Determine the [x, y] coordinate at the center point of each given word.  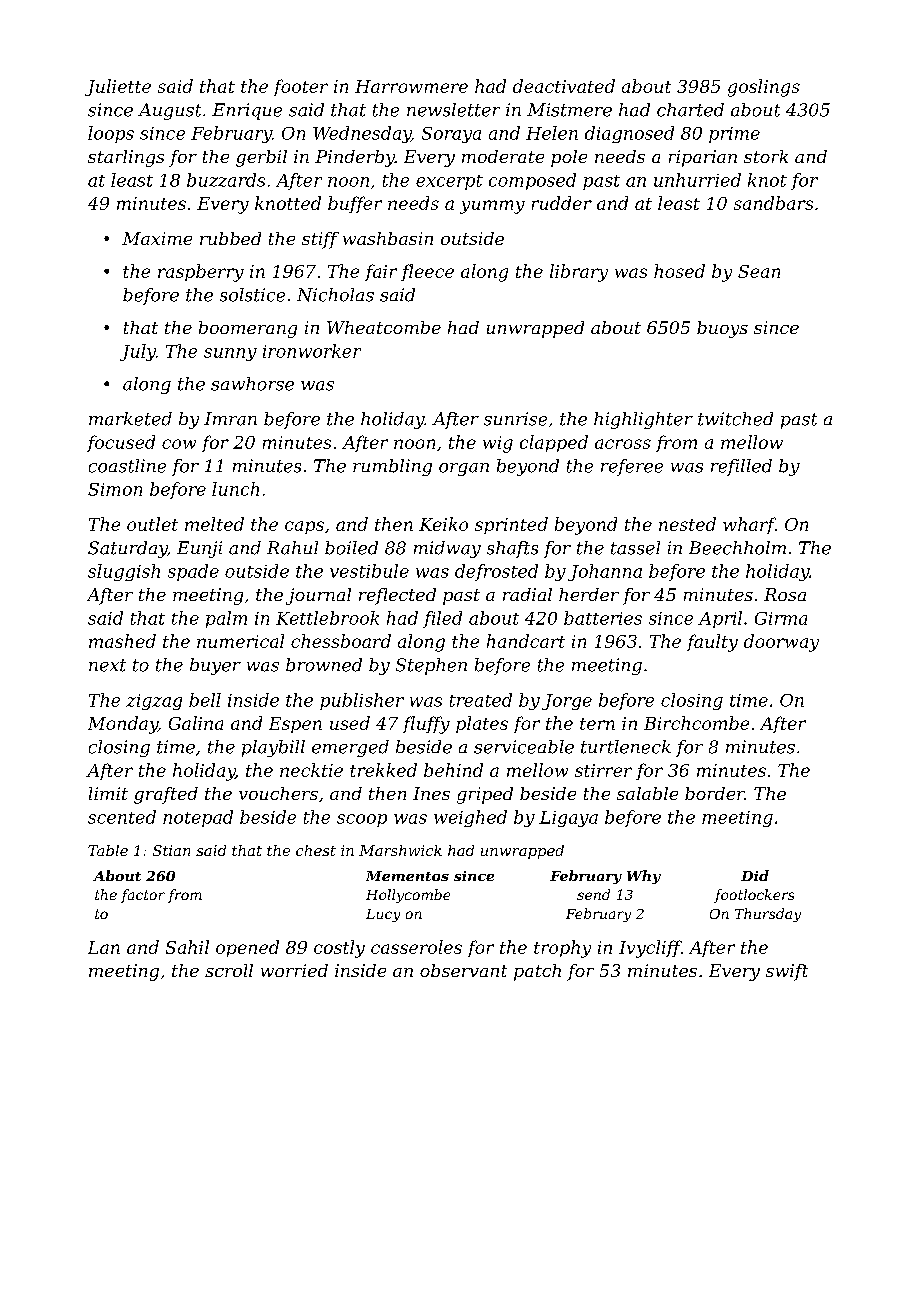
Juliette [118, 87]
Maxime [157, 238]
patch [537, 972]
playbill [273, 748]
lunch [235, 489]
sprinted [511, 525]
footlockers [754, 896]
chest [316, 850]
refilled [741, 467]
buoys [722, 329]
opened [247, 948]
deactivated [564, 86]
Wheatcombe [384, 327]
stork [766, 156]
